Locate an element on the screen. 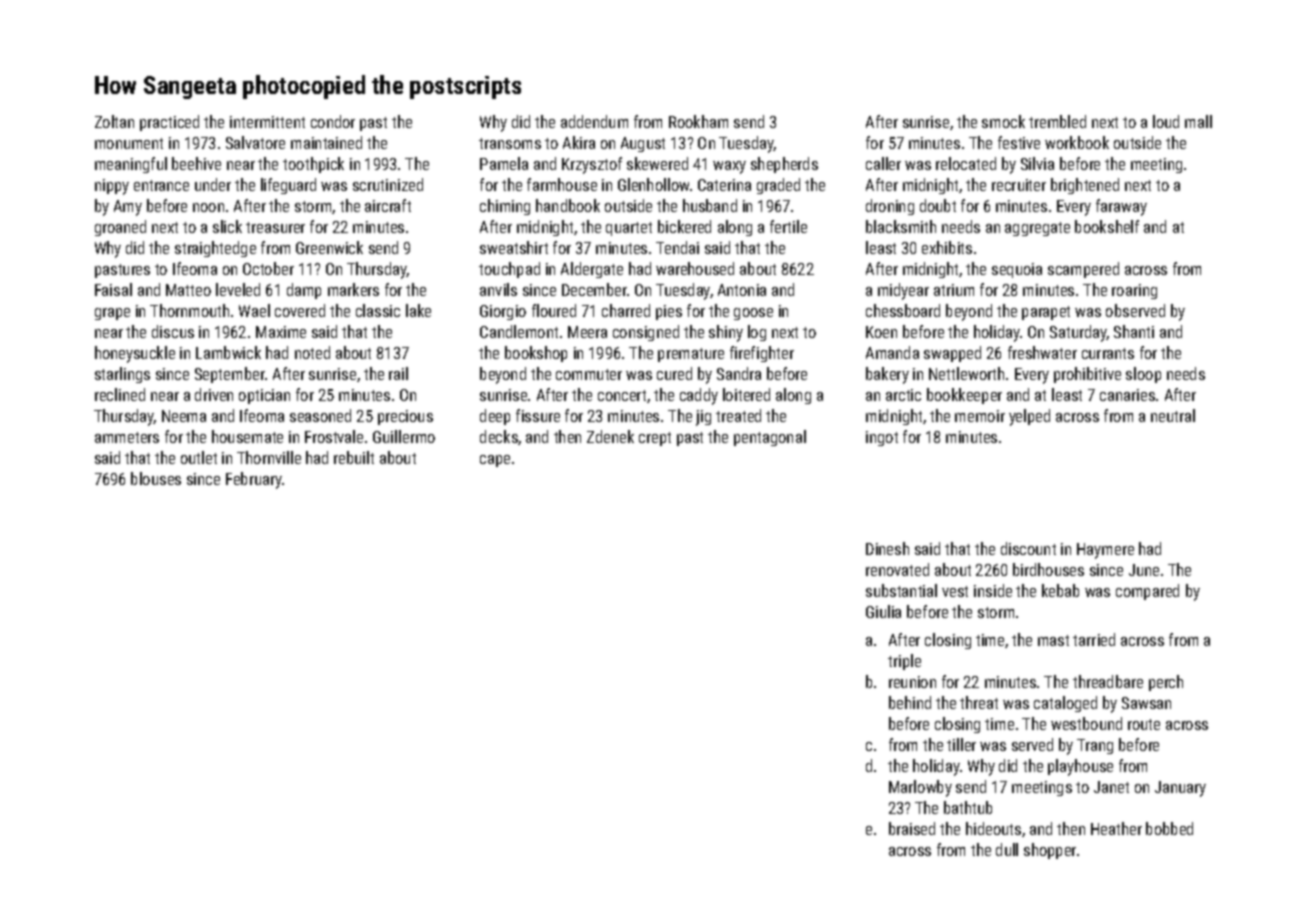  classic is located at coordinates (378, 310).
